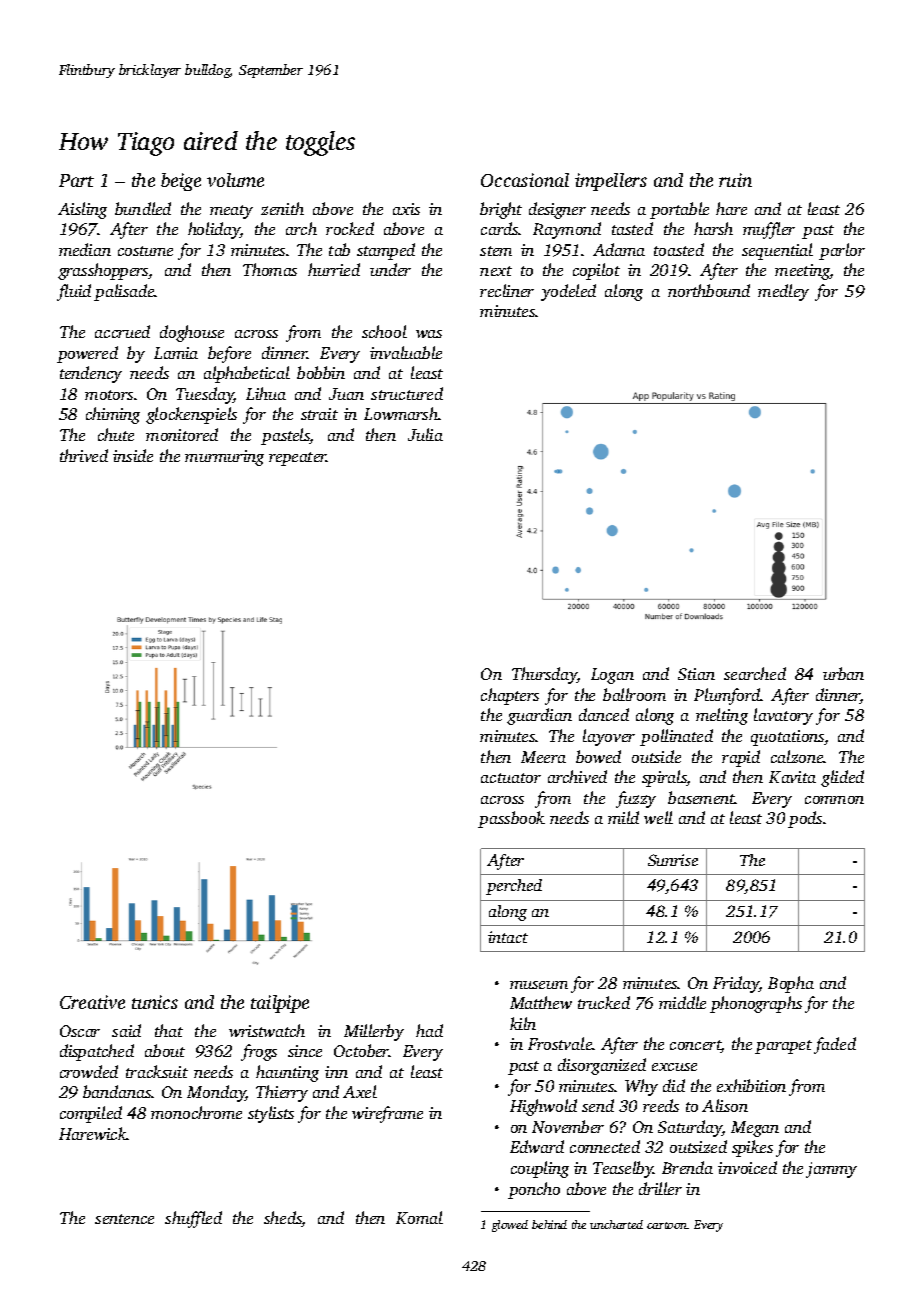 This screenshot has height=1314, width=924. Describe the element at coordinates (270, 269) in the screenshot. I see `Thomas` at that location.
